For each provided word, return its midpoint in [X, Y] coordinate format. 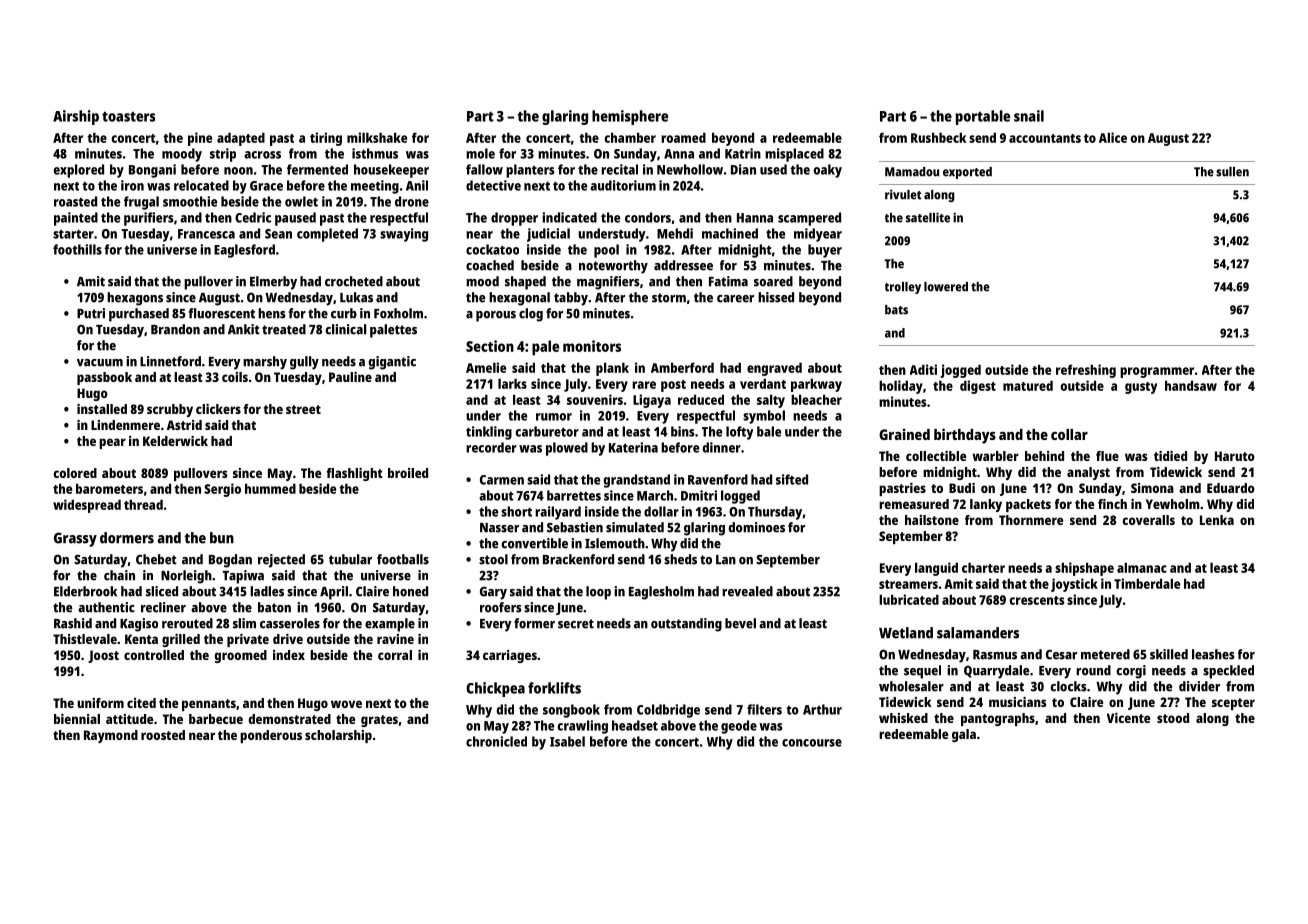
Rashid [73, 623]
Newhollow [690, 169]
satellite [928, 217]
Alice [1113, 137]
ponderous [271, 736]
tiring [326, 139]
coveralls [1148, 520]
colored [75, 473]
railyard [558, 513]
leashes [1213, 654]
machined [730, 233]
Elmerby [273, 283]
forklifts [554, 688]
